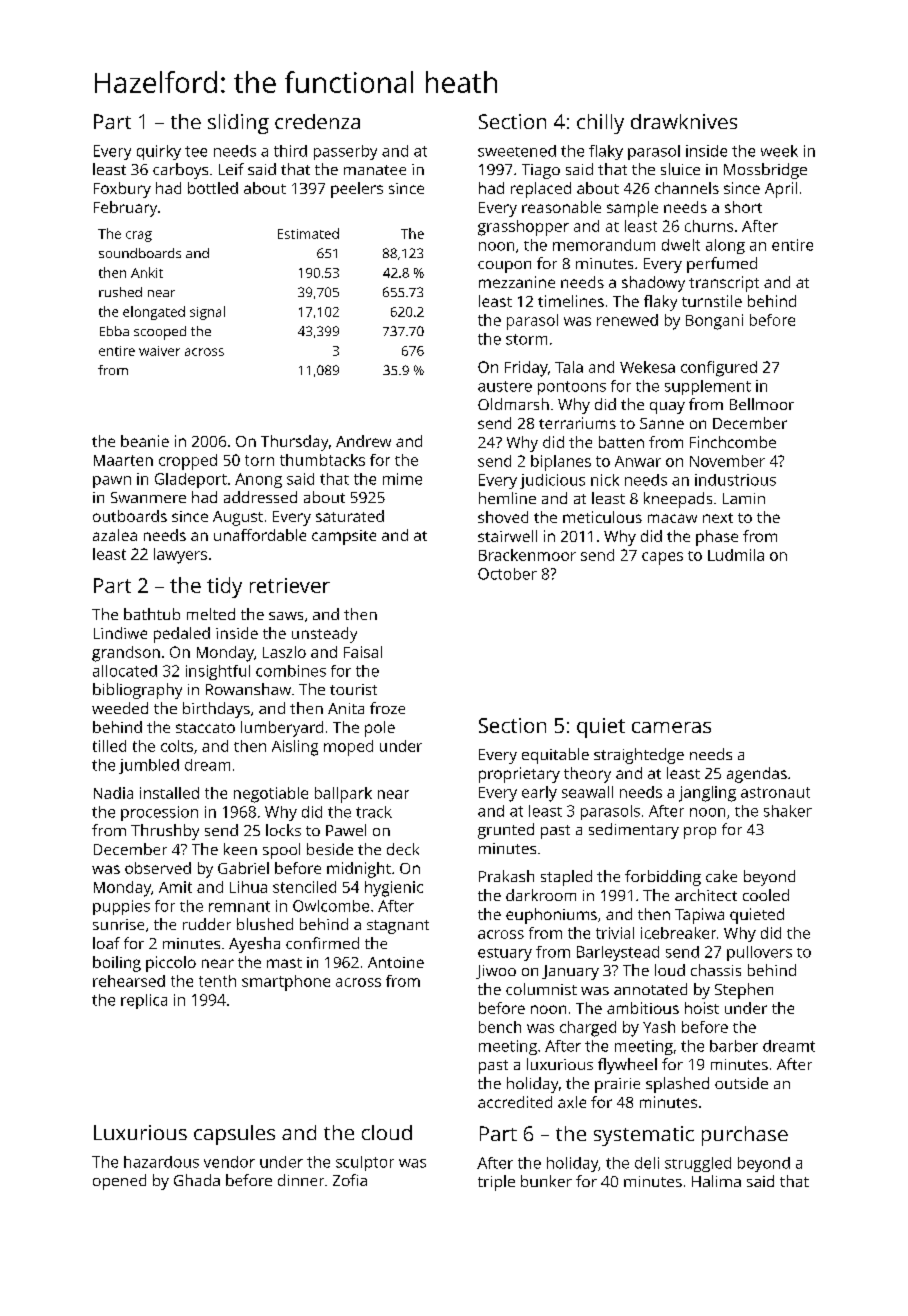 Image resolution: width=908 pixels, height=1316 pixels. What do you see at coordinates (671, 727) in the image?
I see `cameras` at bounding box center [671, 727].
